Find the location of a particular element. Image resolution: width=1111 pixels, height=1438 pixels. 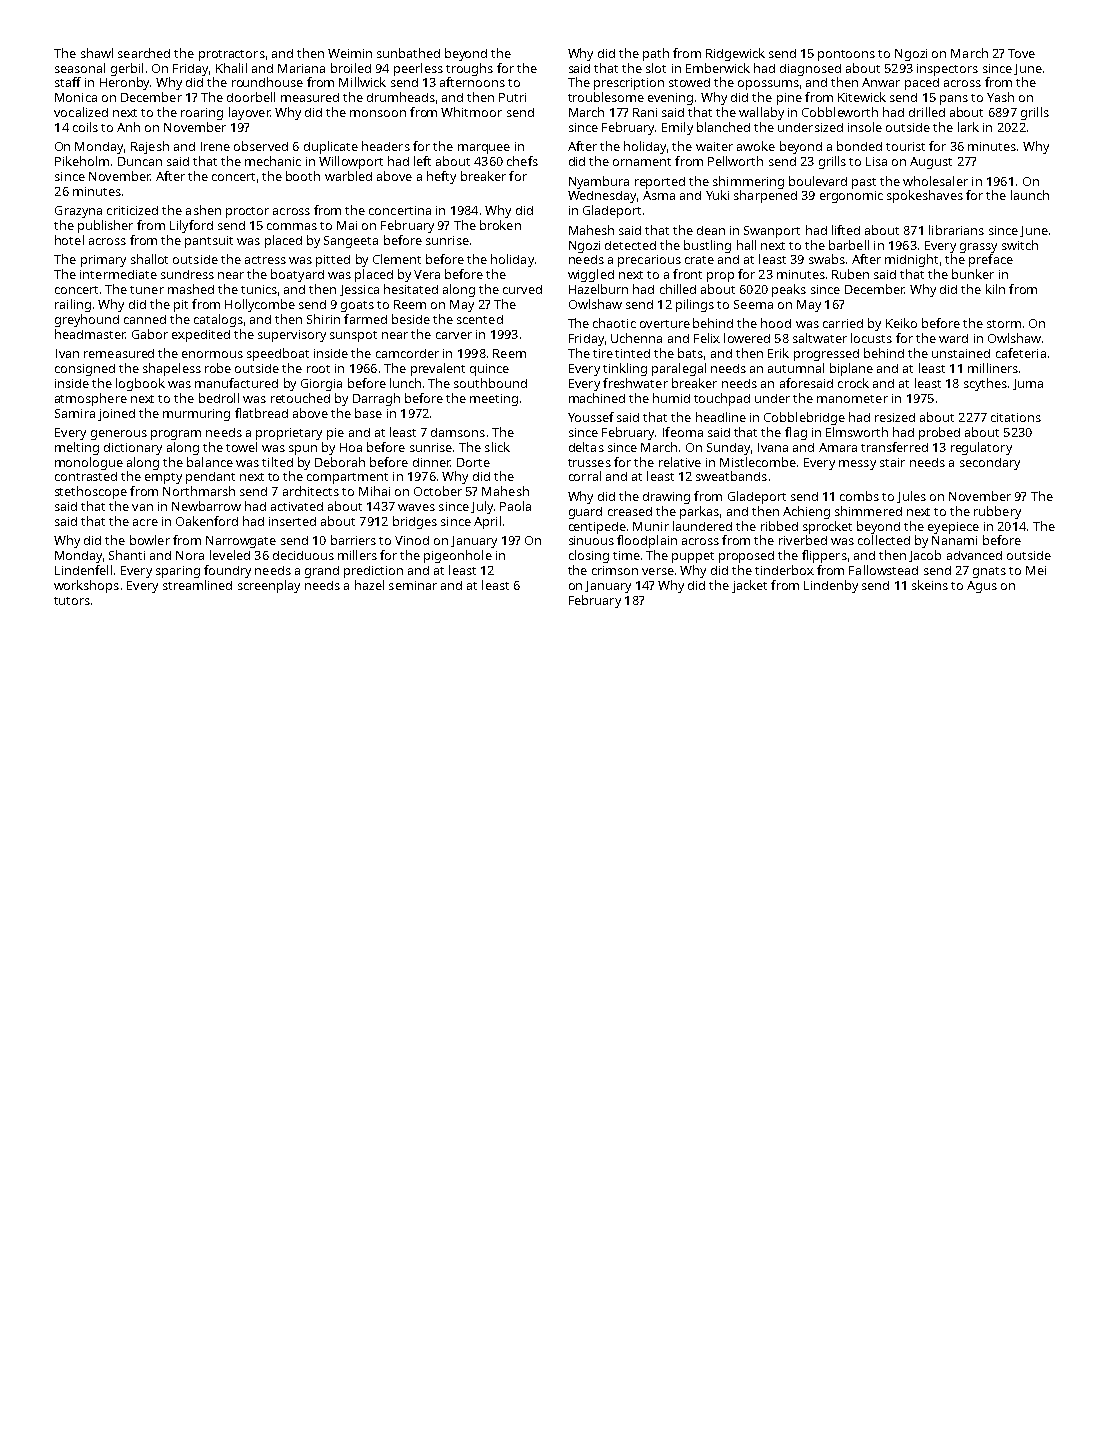

path is located at coordinates (656, 54).
